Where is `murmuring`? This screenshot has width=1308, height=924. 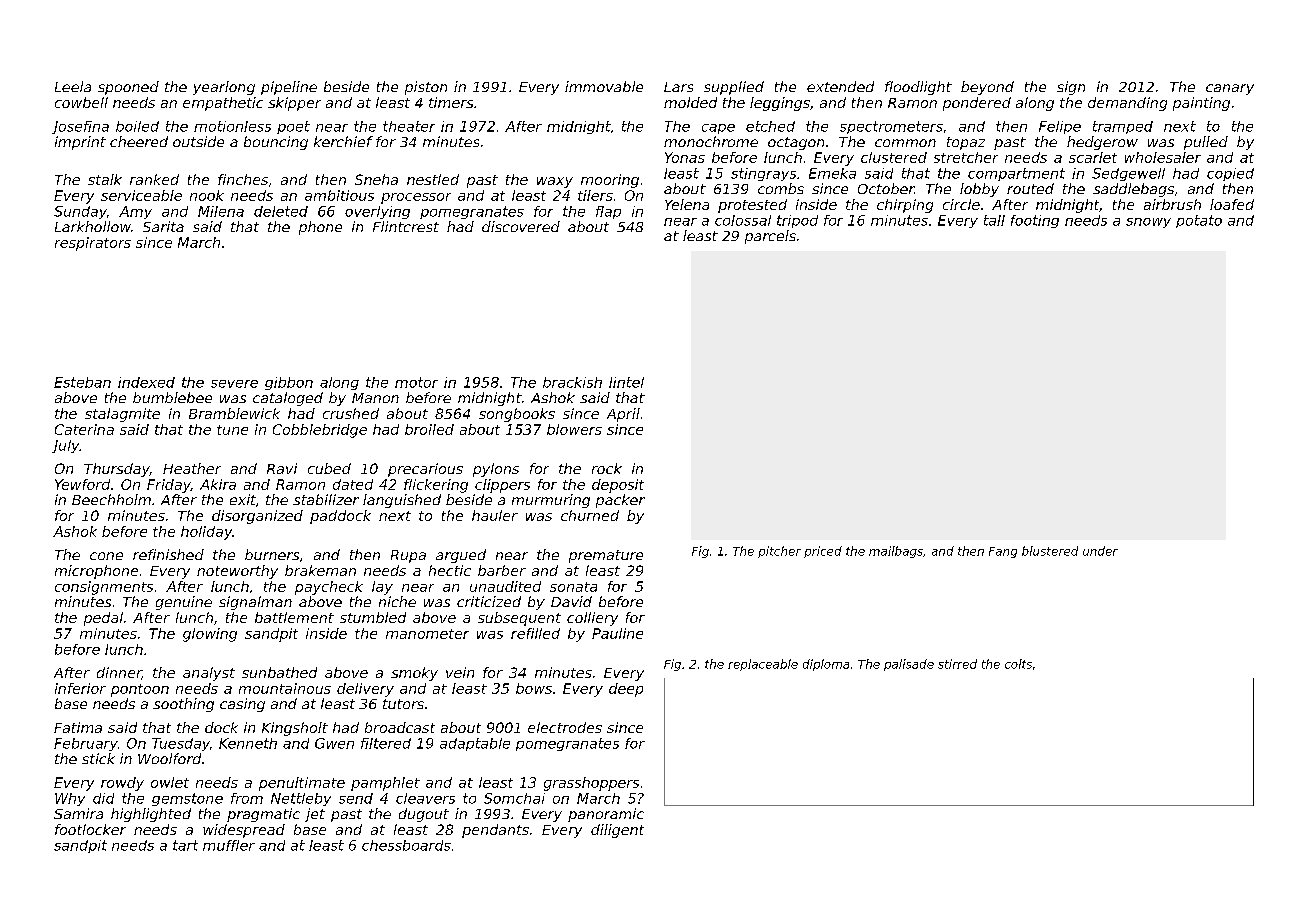 murmuring is located at coordinates (551, 501).
